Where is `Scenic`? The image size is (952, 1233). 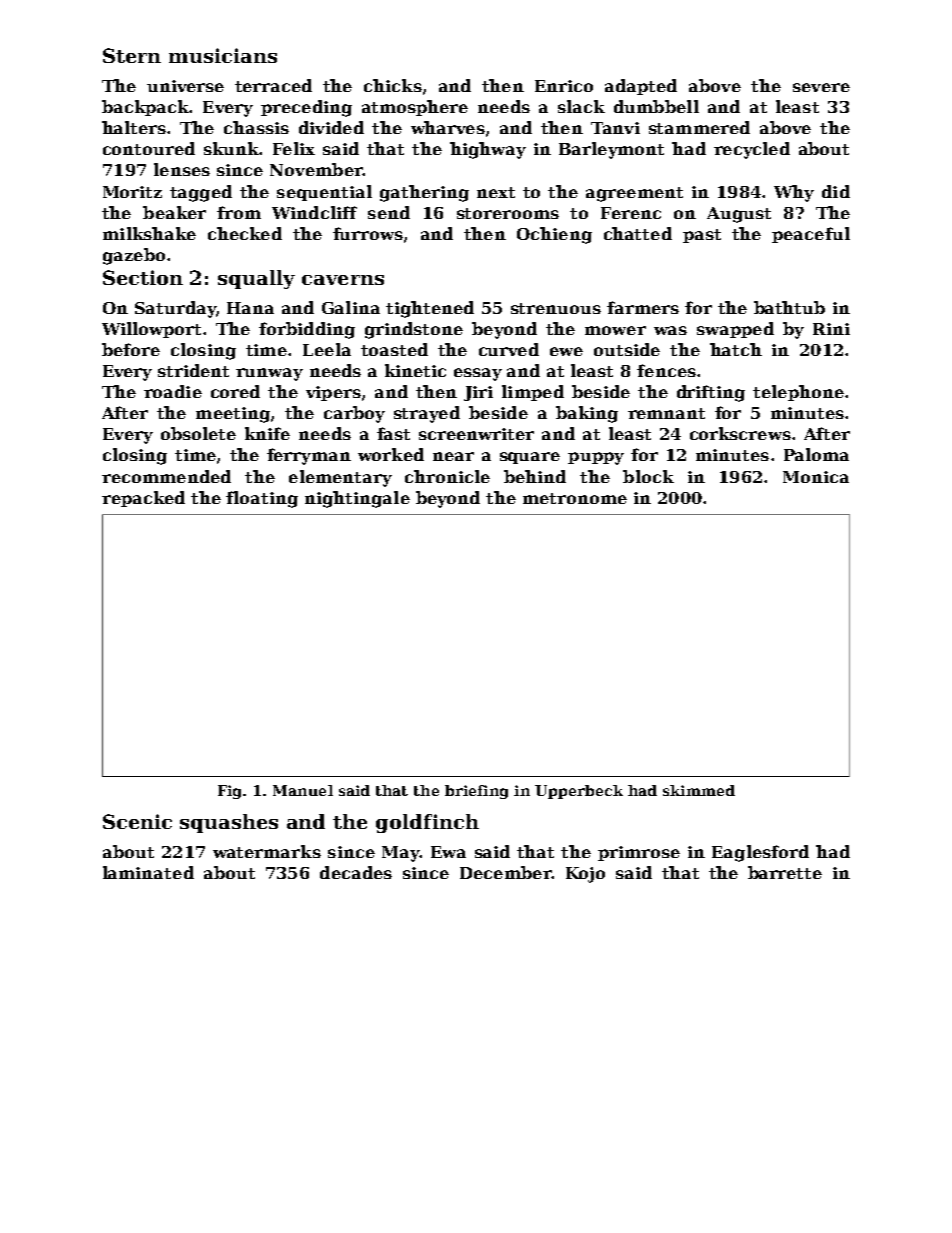
Scenic is located at coordinates (137, 821).
